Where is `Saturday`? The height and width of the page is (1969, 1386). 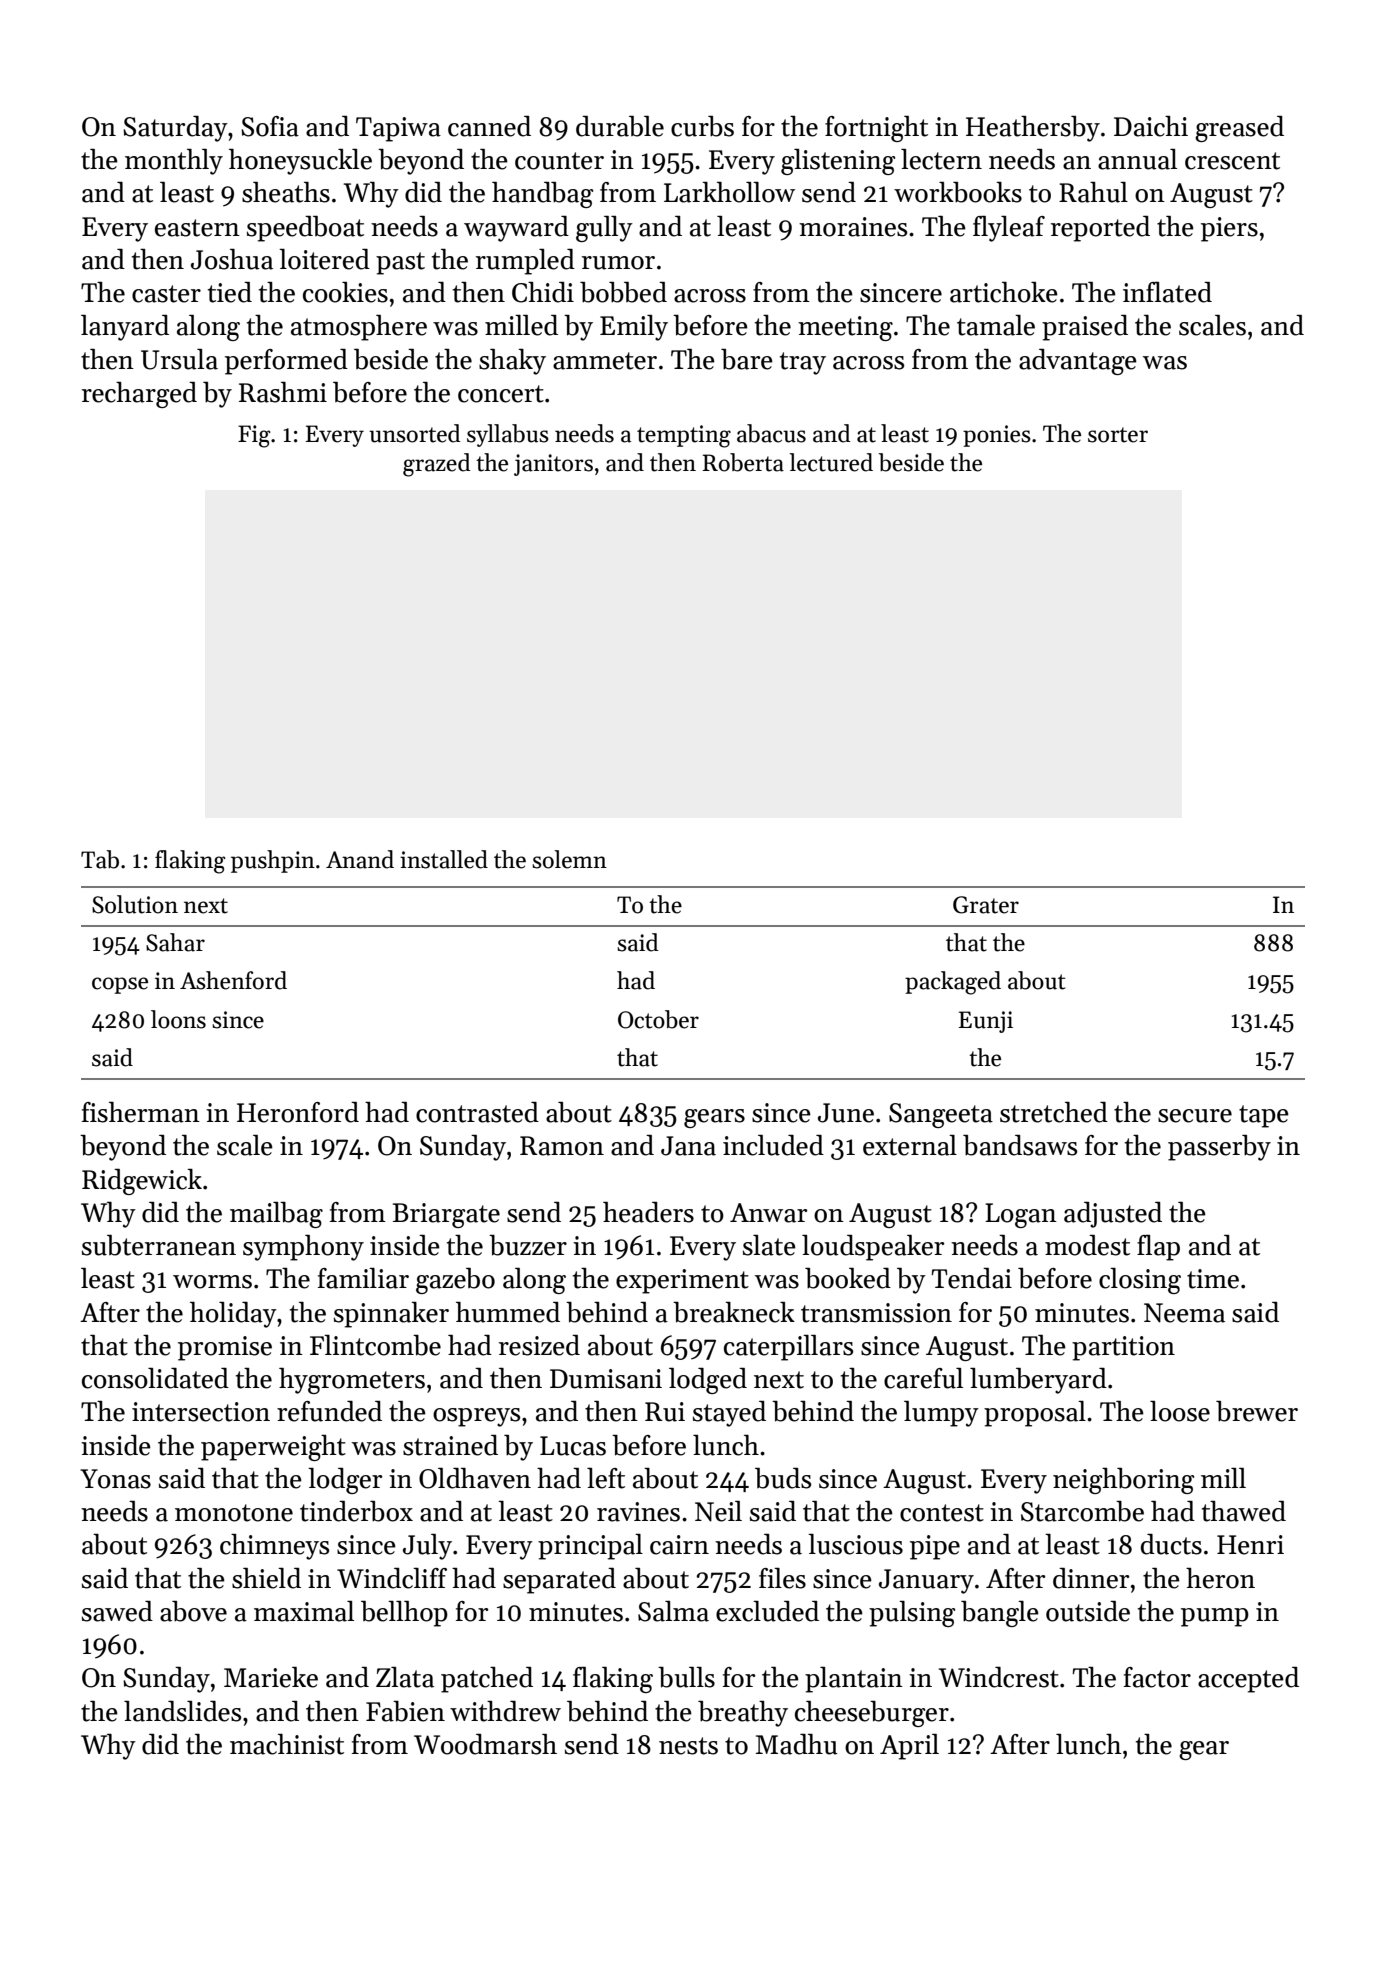
Saturday is located at coordinates (175, 129).
